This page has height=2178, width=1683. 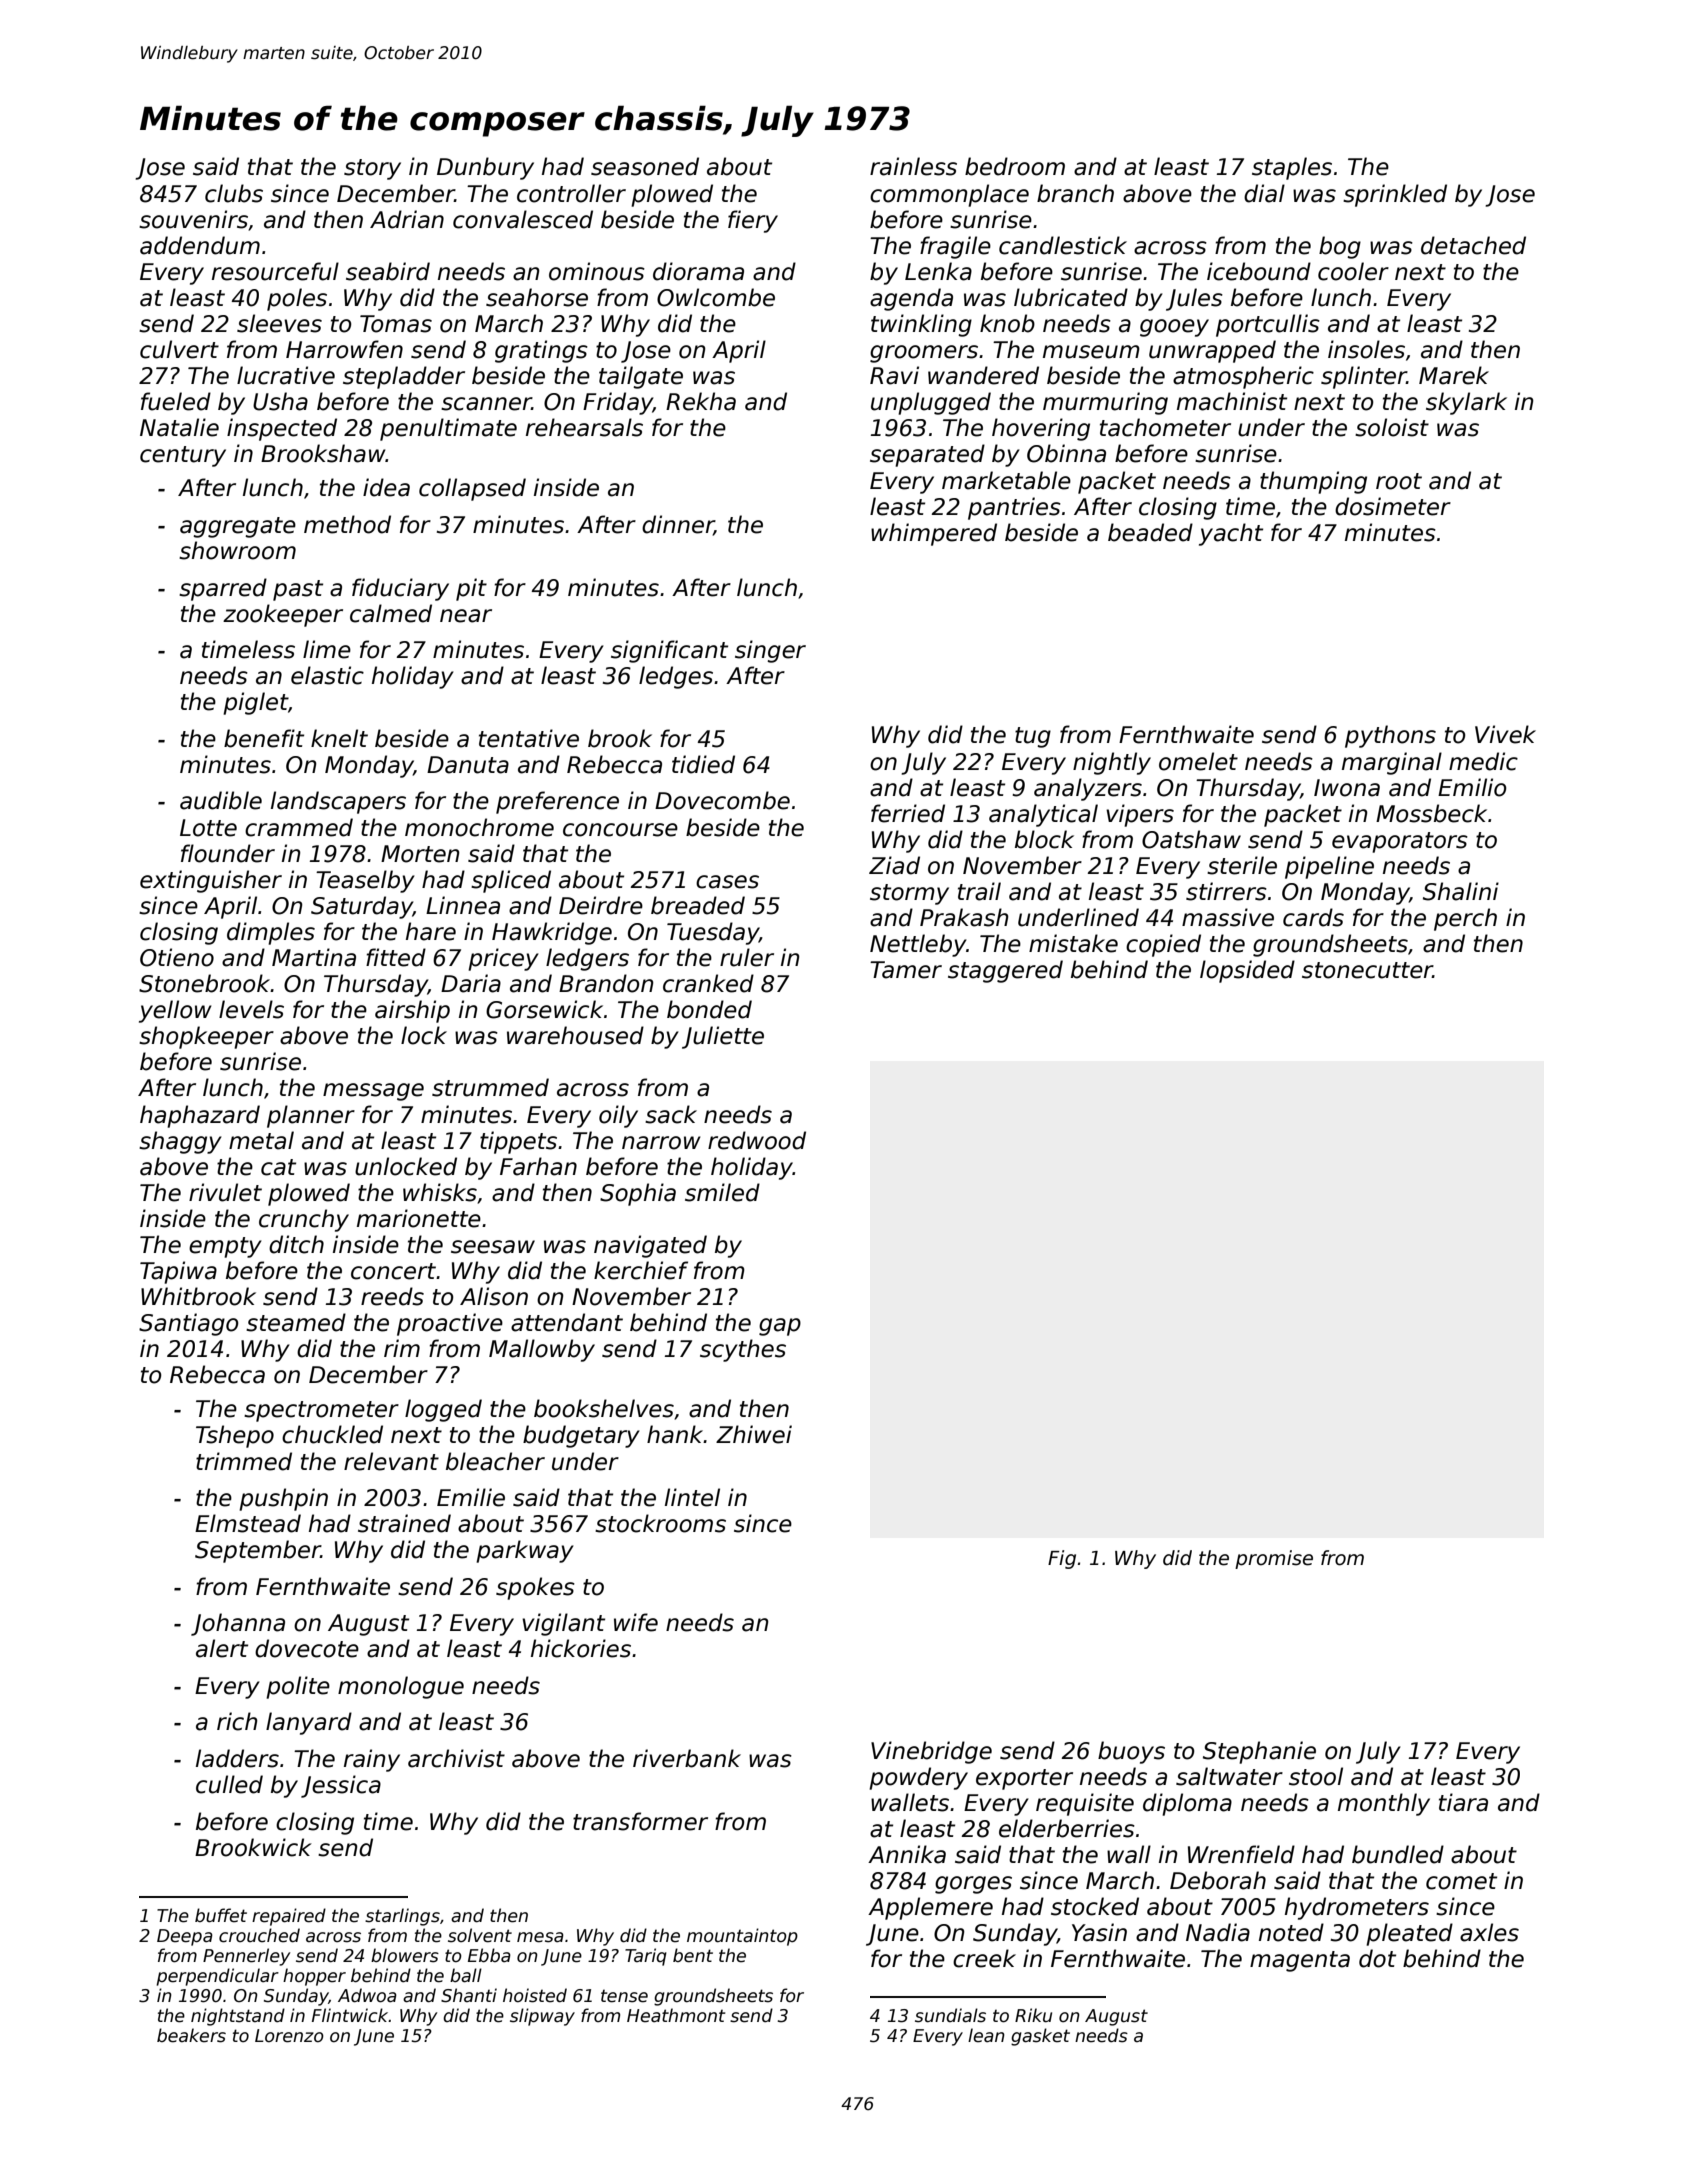 I want to click on staples, so click(x=1292, y=168).
